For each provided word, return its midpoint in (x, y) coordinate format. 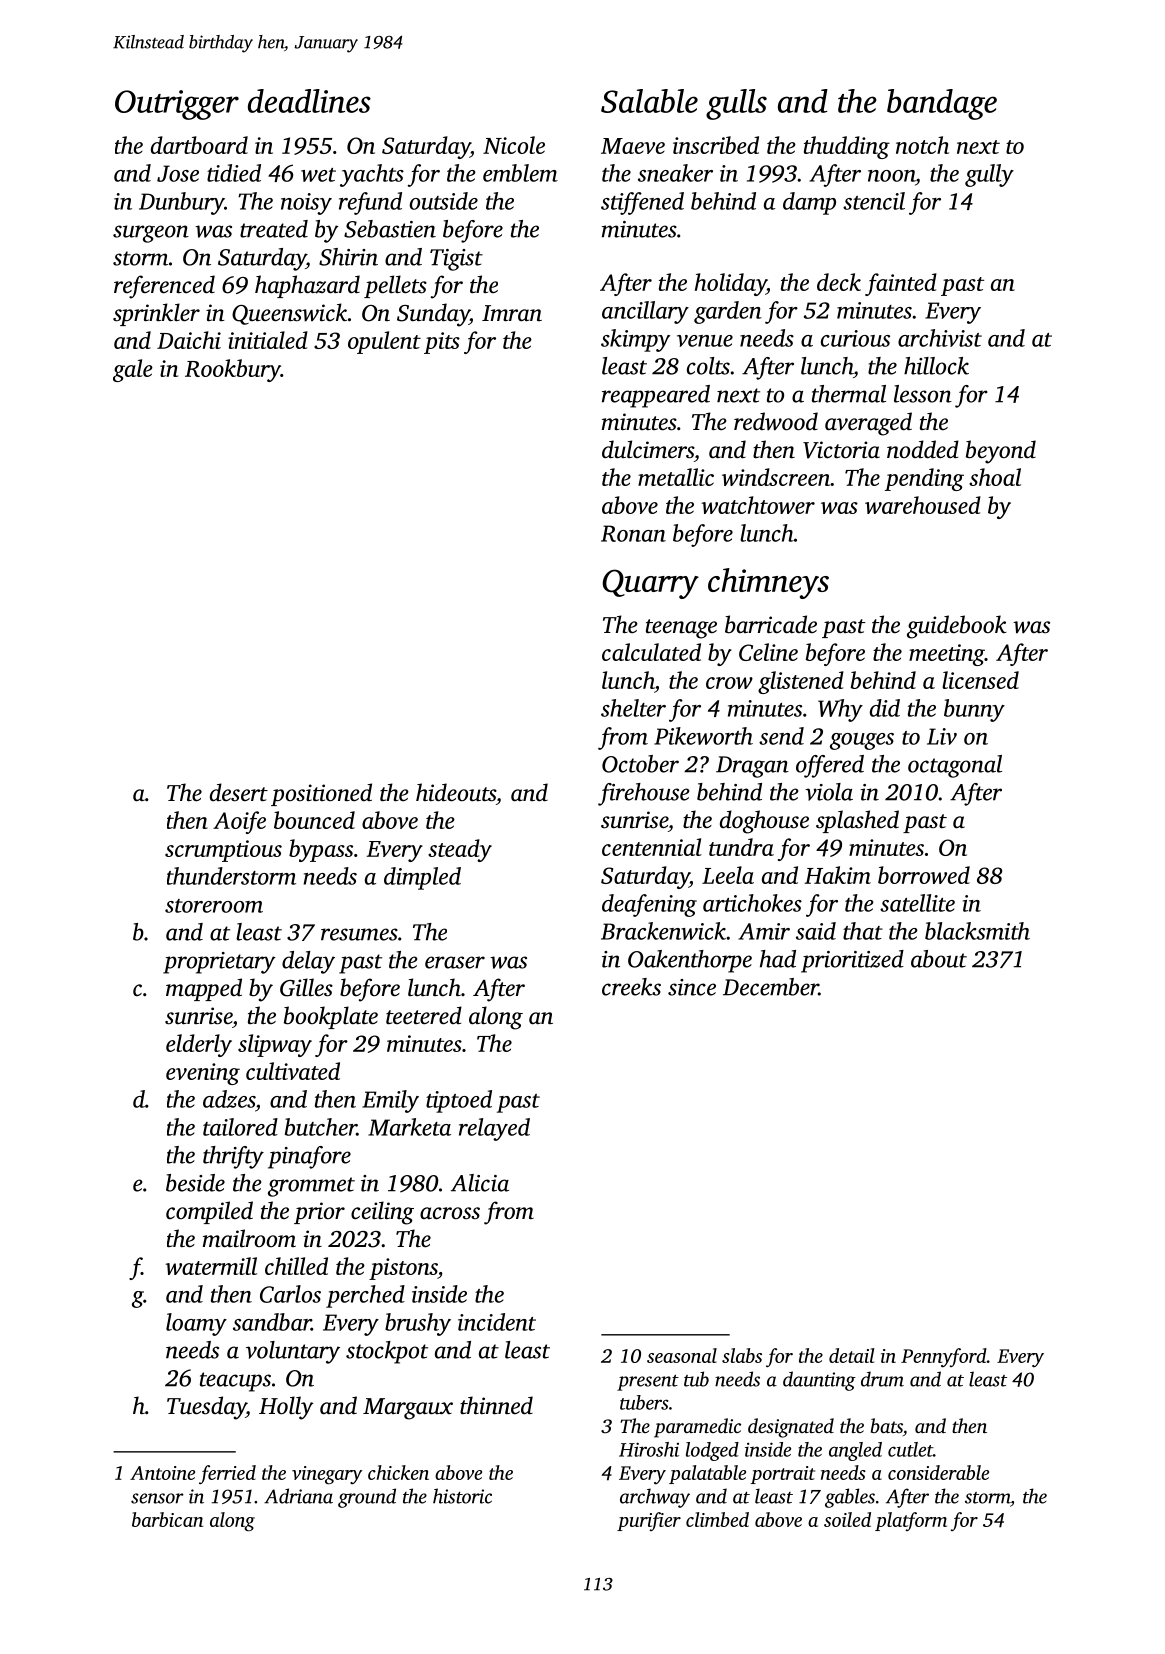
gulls (736, 104)
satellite (917, 903)
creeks (631, 987)
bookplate (331, 1017)
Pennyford (944, 1358)
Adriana (298, 1496)
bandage (942, 104)
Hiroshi (649, 1449)
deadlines (309, 101)
